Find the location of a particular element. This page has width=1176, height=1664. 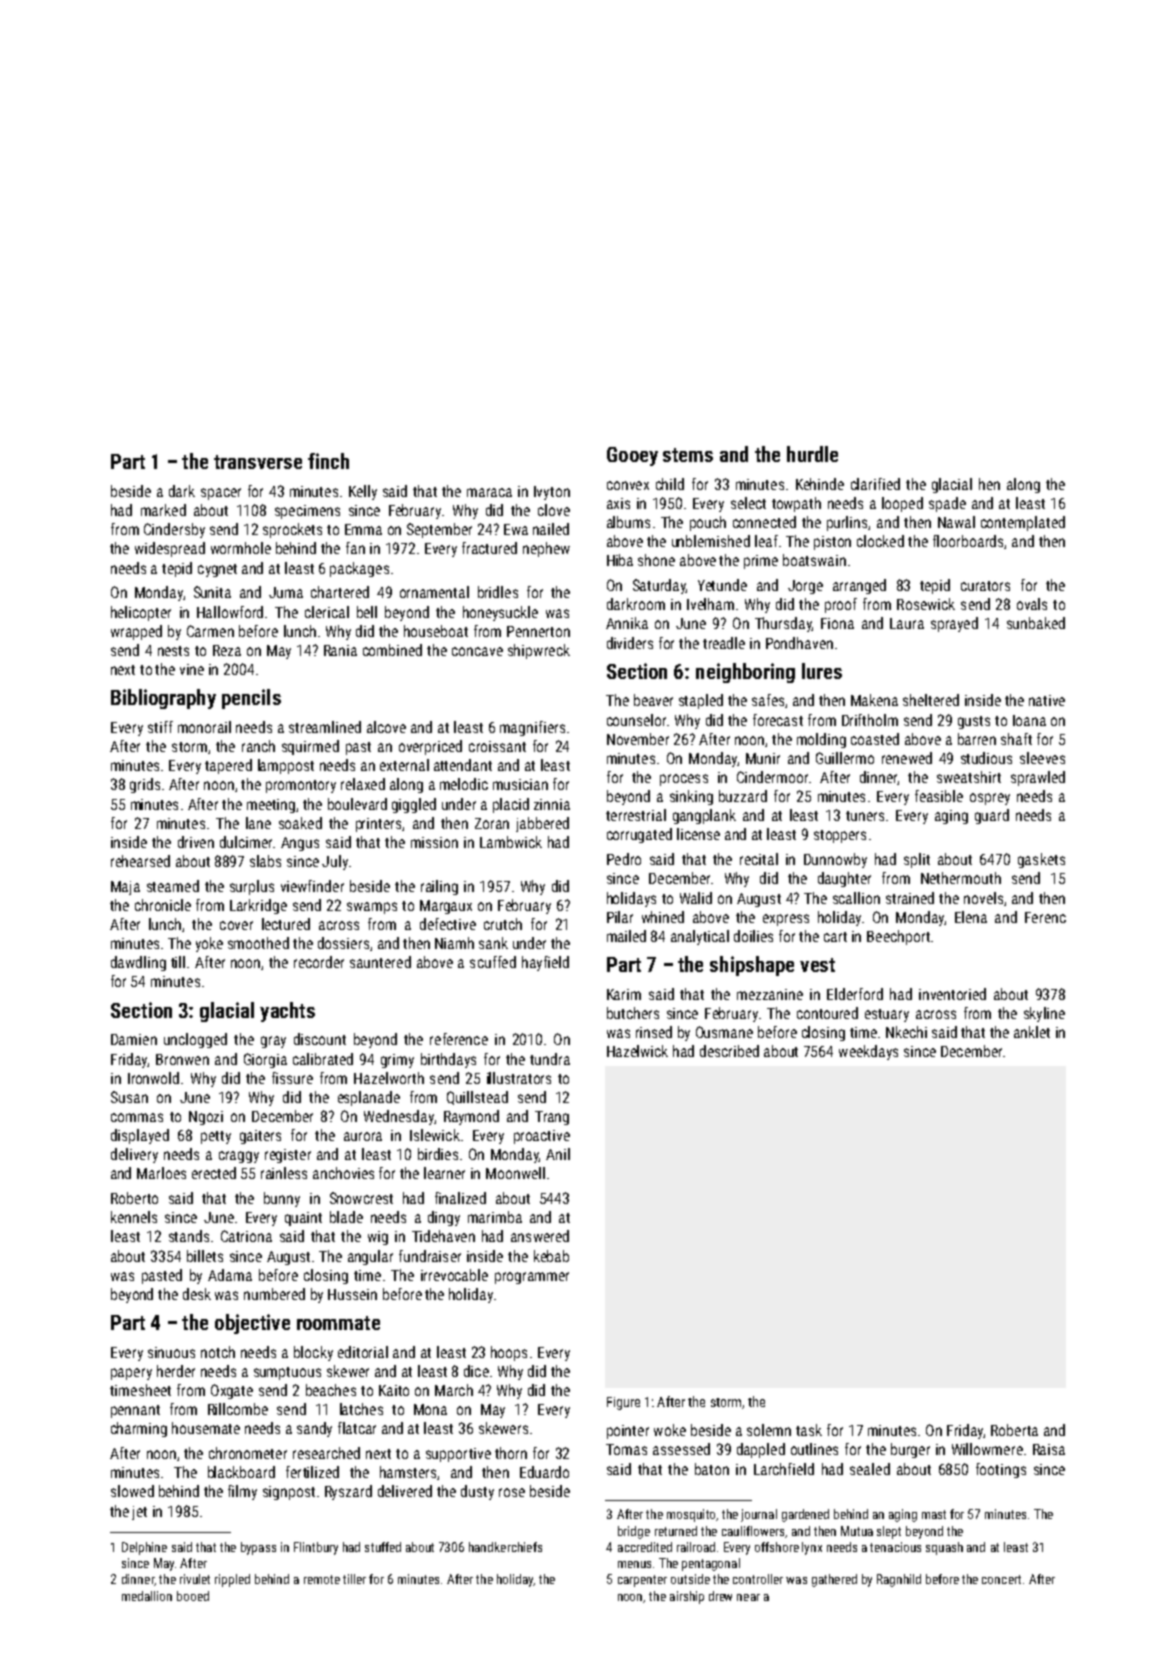

signpost is located at coordinates (289, 1493).
